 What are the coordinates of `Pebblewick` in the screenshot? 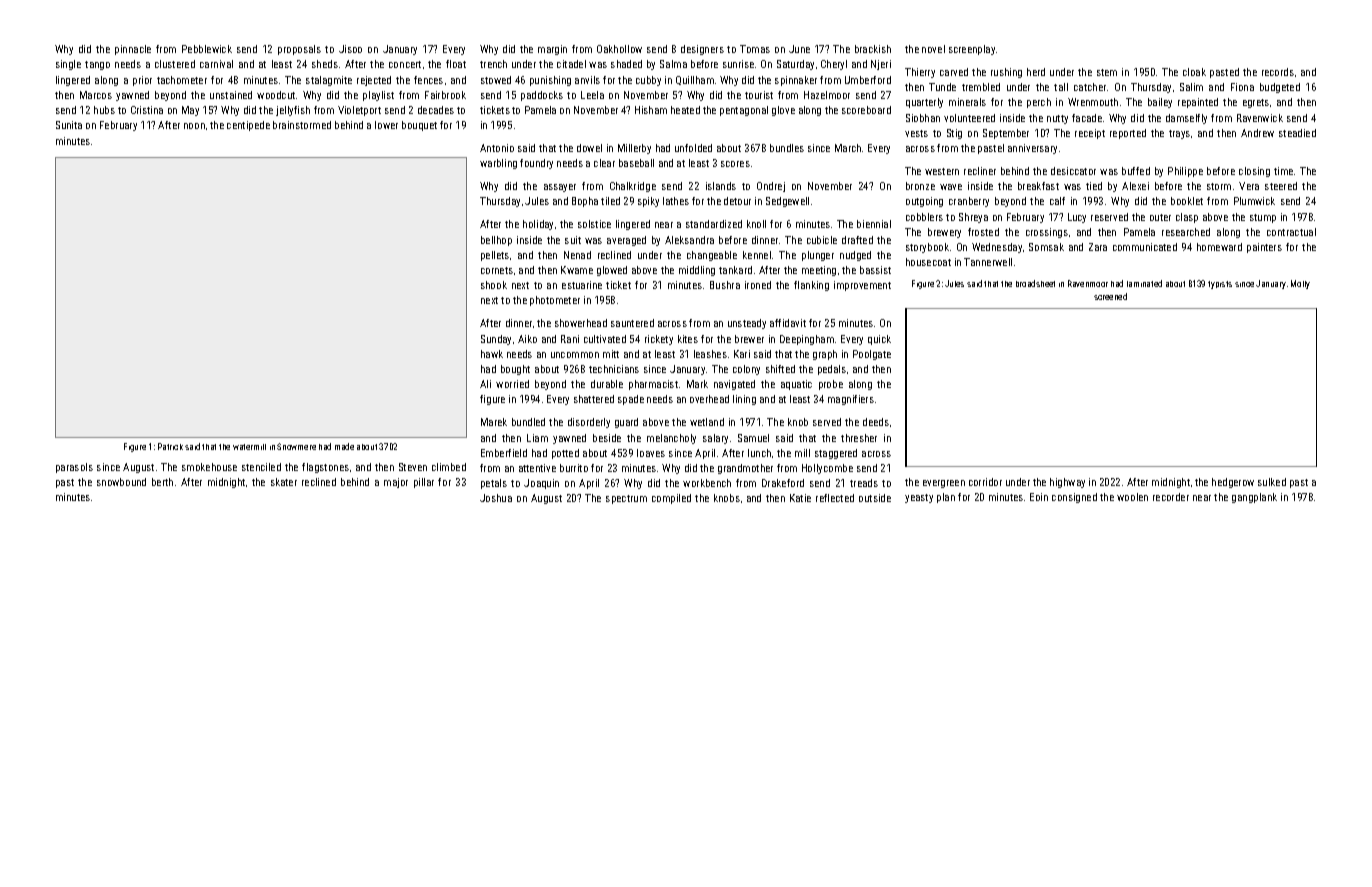 It's located at (207, 49).
